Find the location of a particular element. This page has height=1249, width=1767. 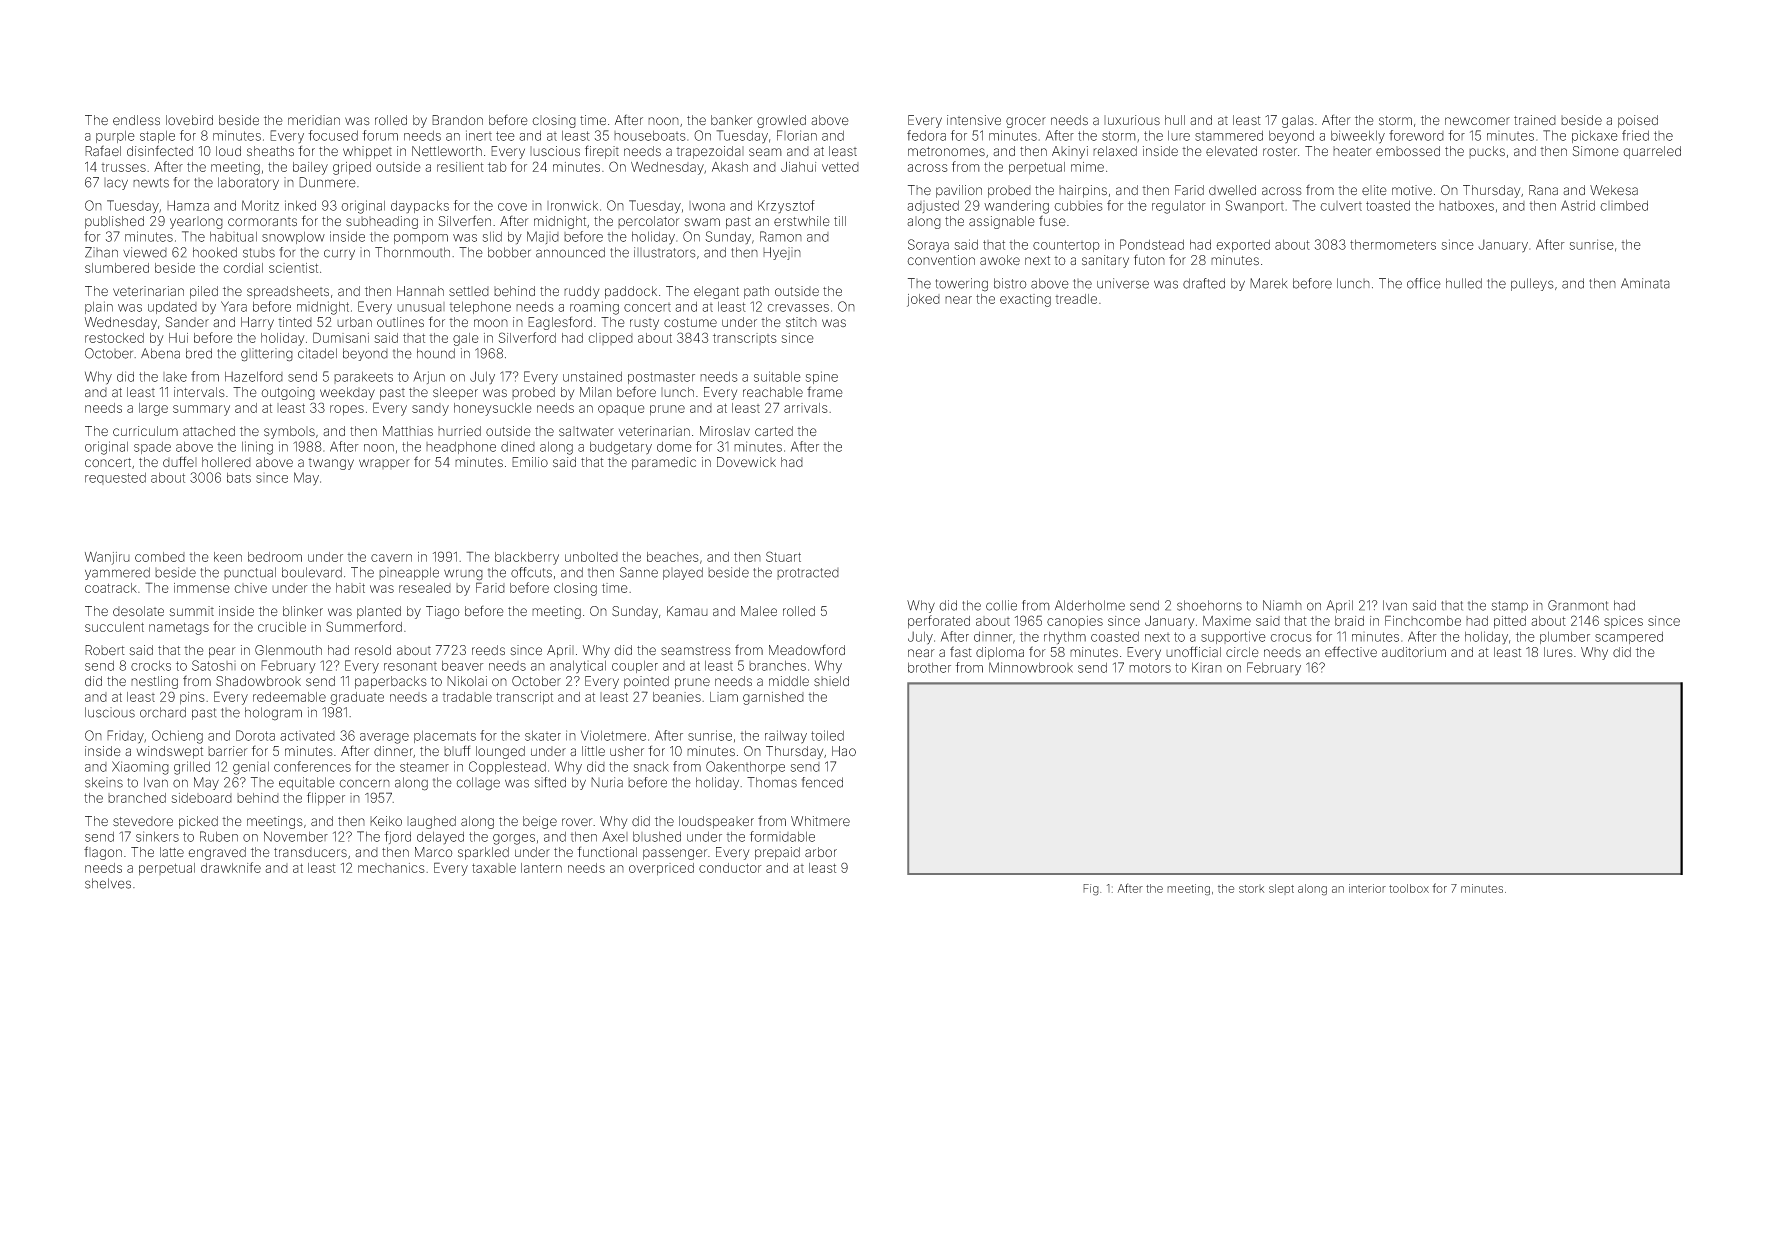

immense is located at coordinates (202, 588).
